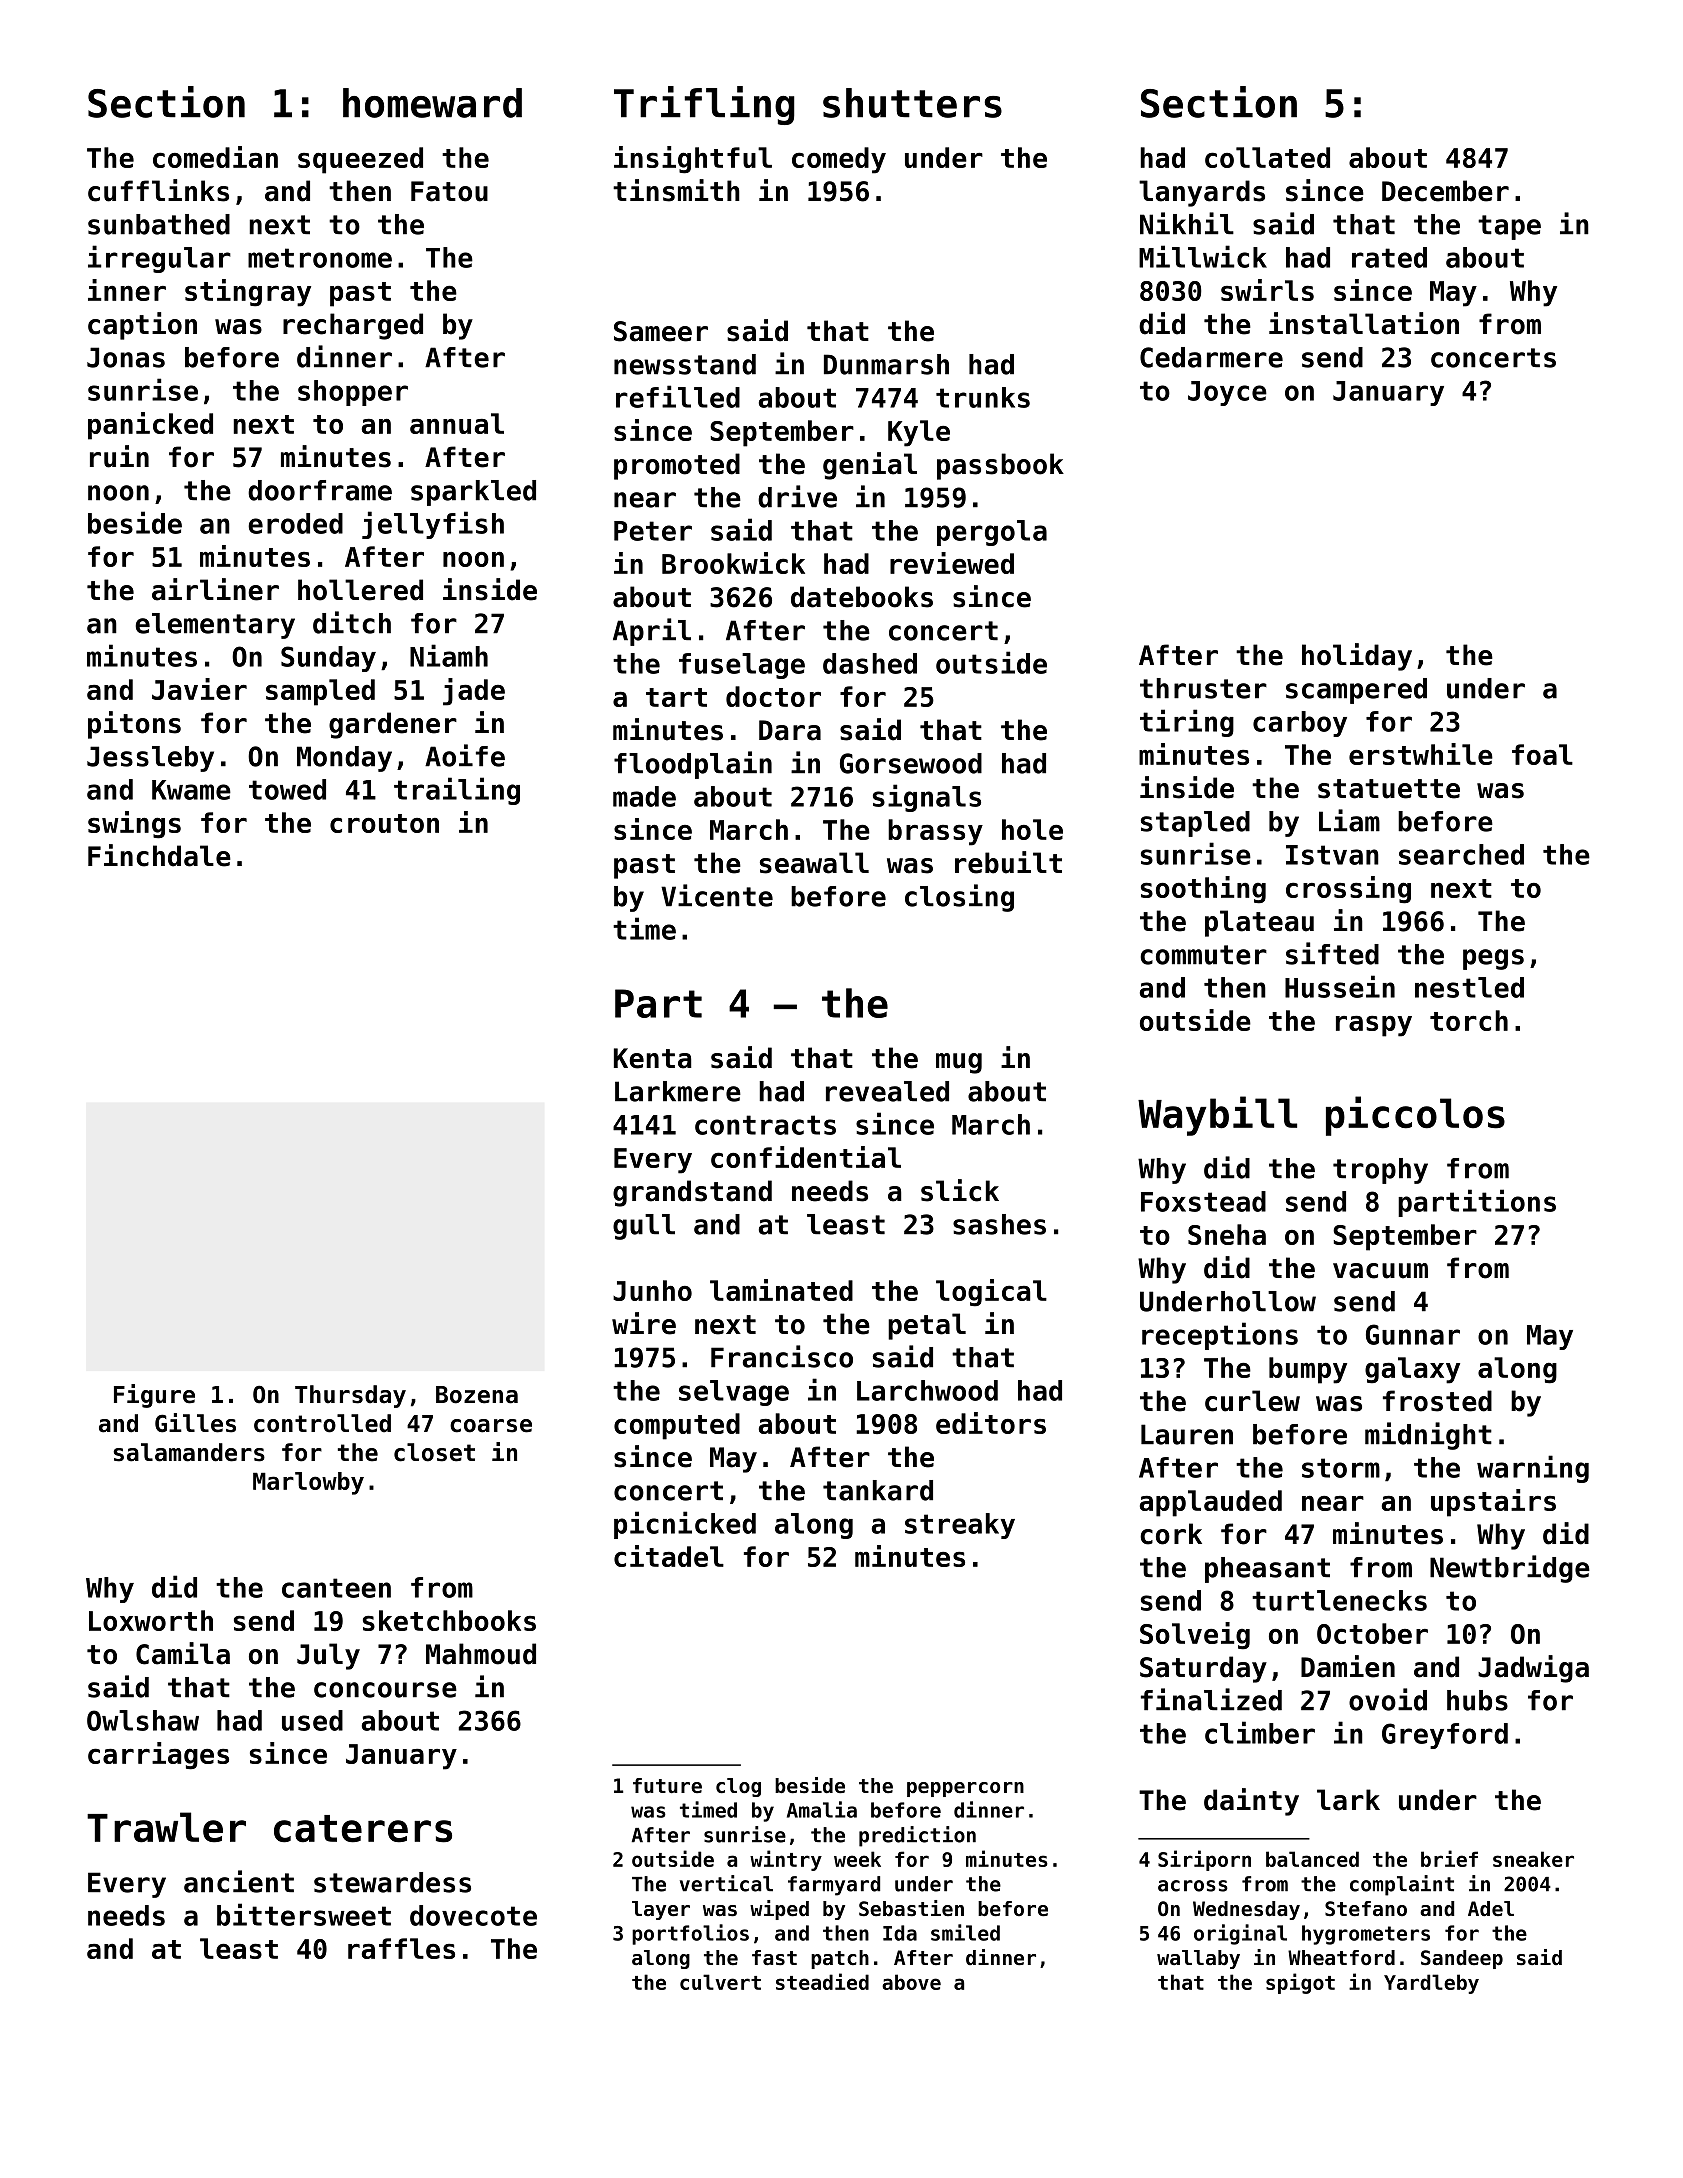 This image has height=2178, width=1683. I want to click on Larchwood, so click(927, 1390).
